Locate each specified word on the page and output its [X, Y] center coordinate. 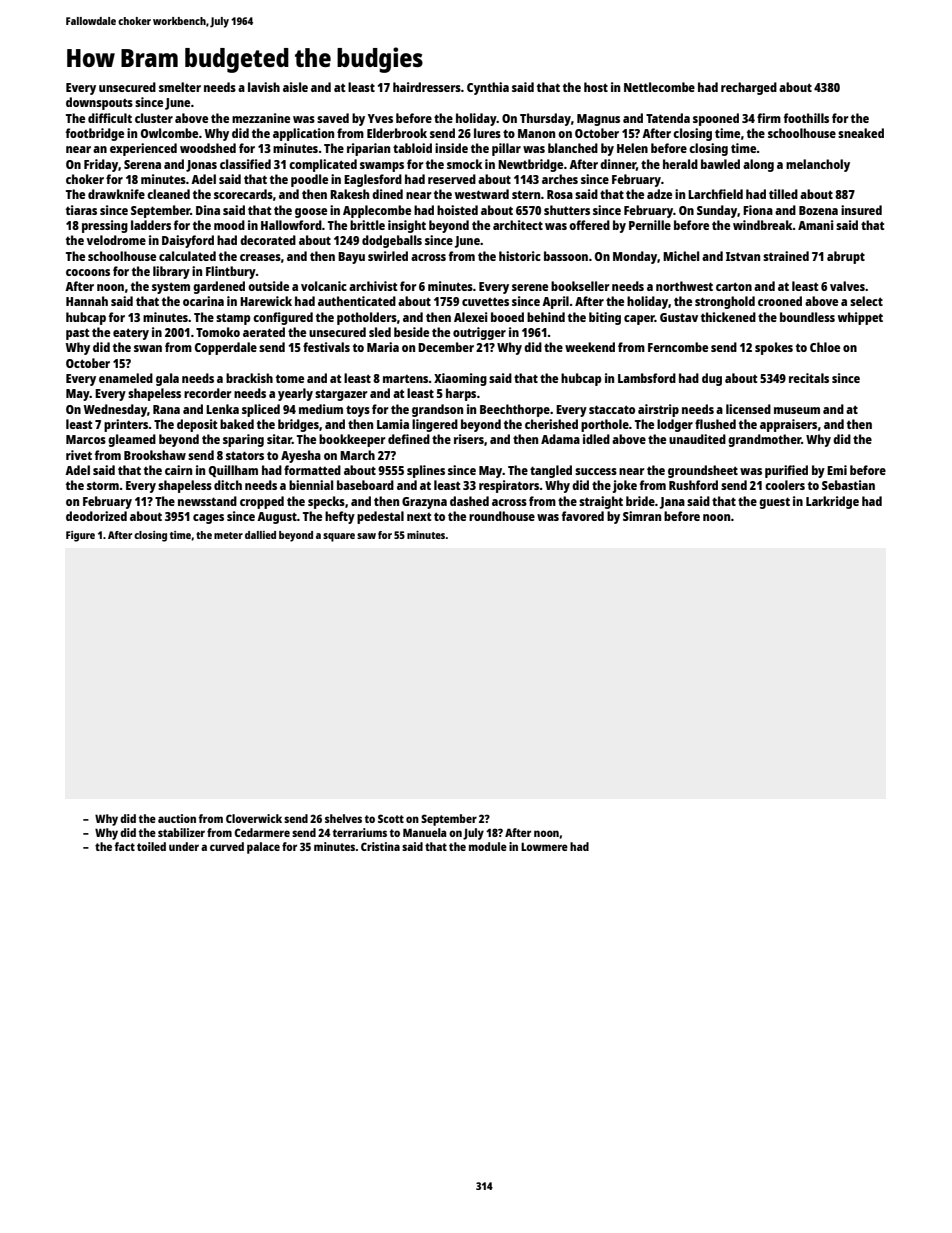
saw [366, 536]
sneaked [861, 133]
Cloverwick [254, 818]
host [596, 87]
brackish [249, 378]
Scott [391, 818]
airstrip [658, 410]
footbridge [95, 134]
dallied [260, 535]
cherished [551, 424]
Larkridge [832, 502]
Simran [642, 516]
